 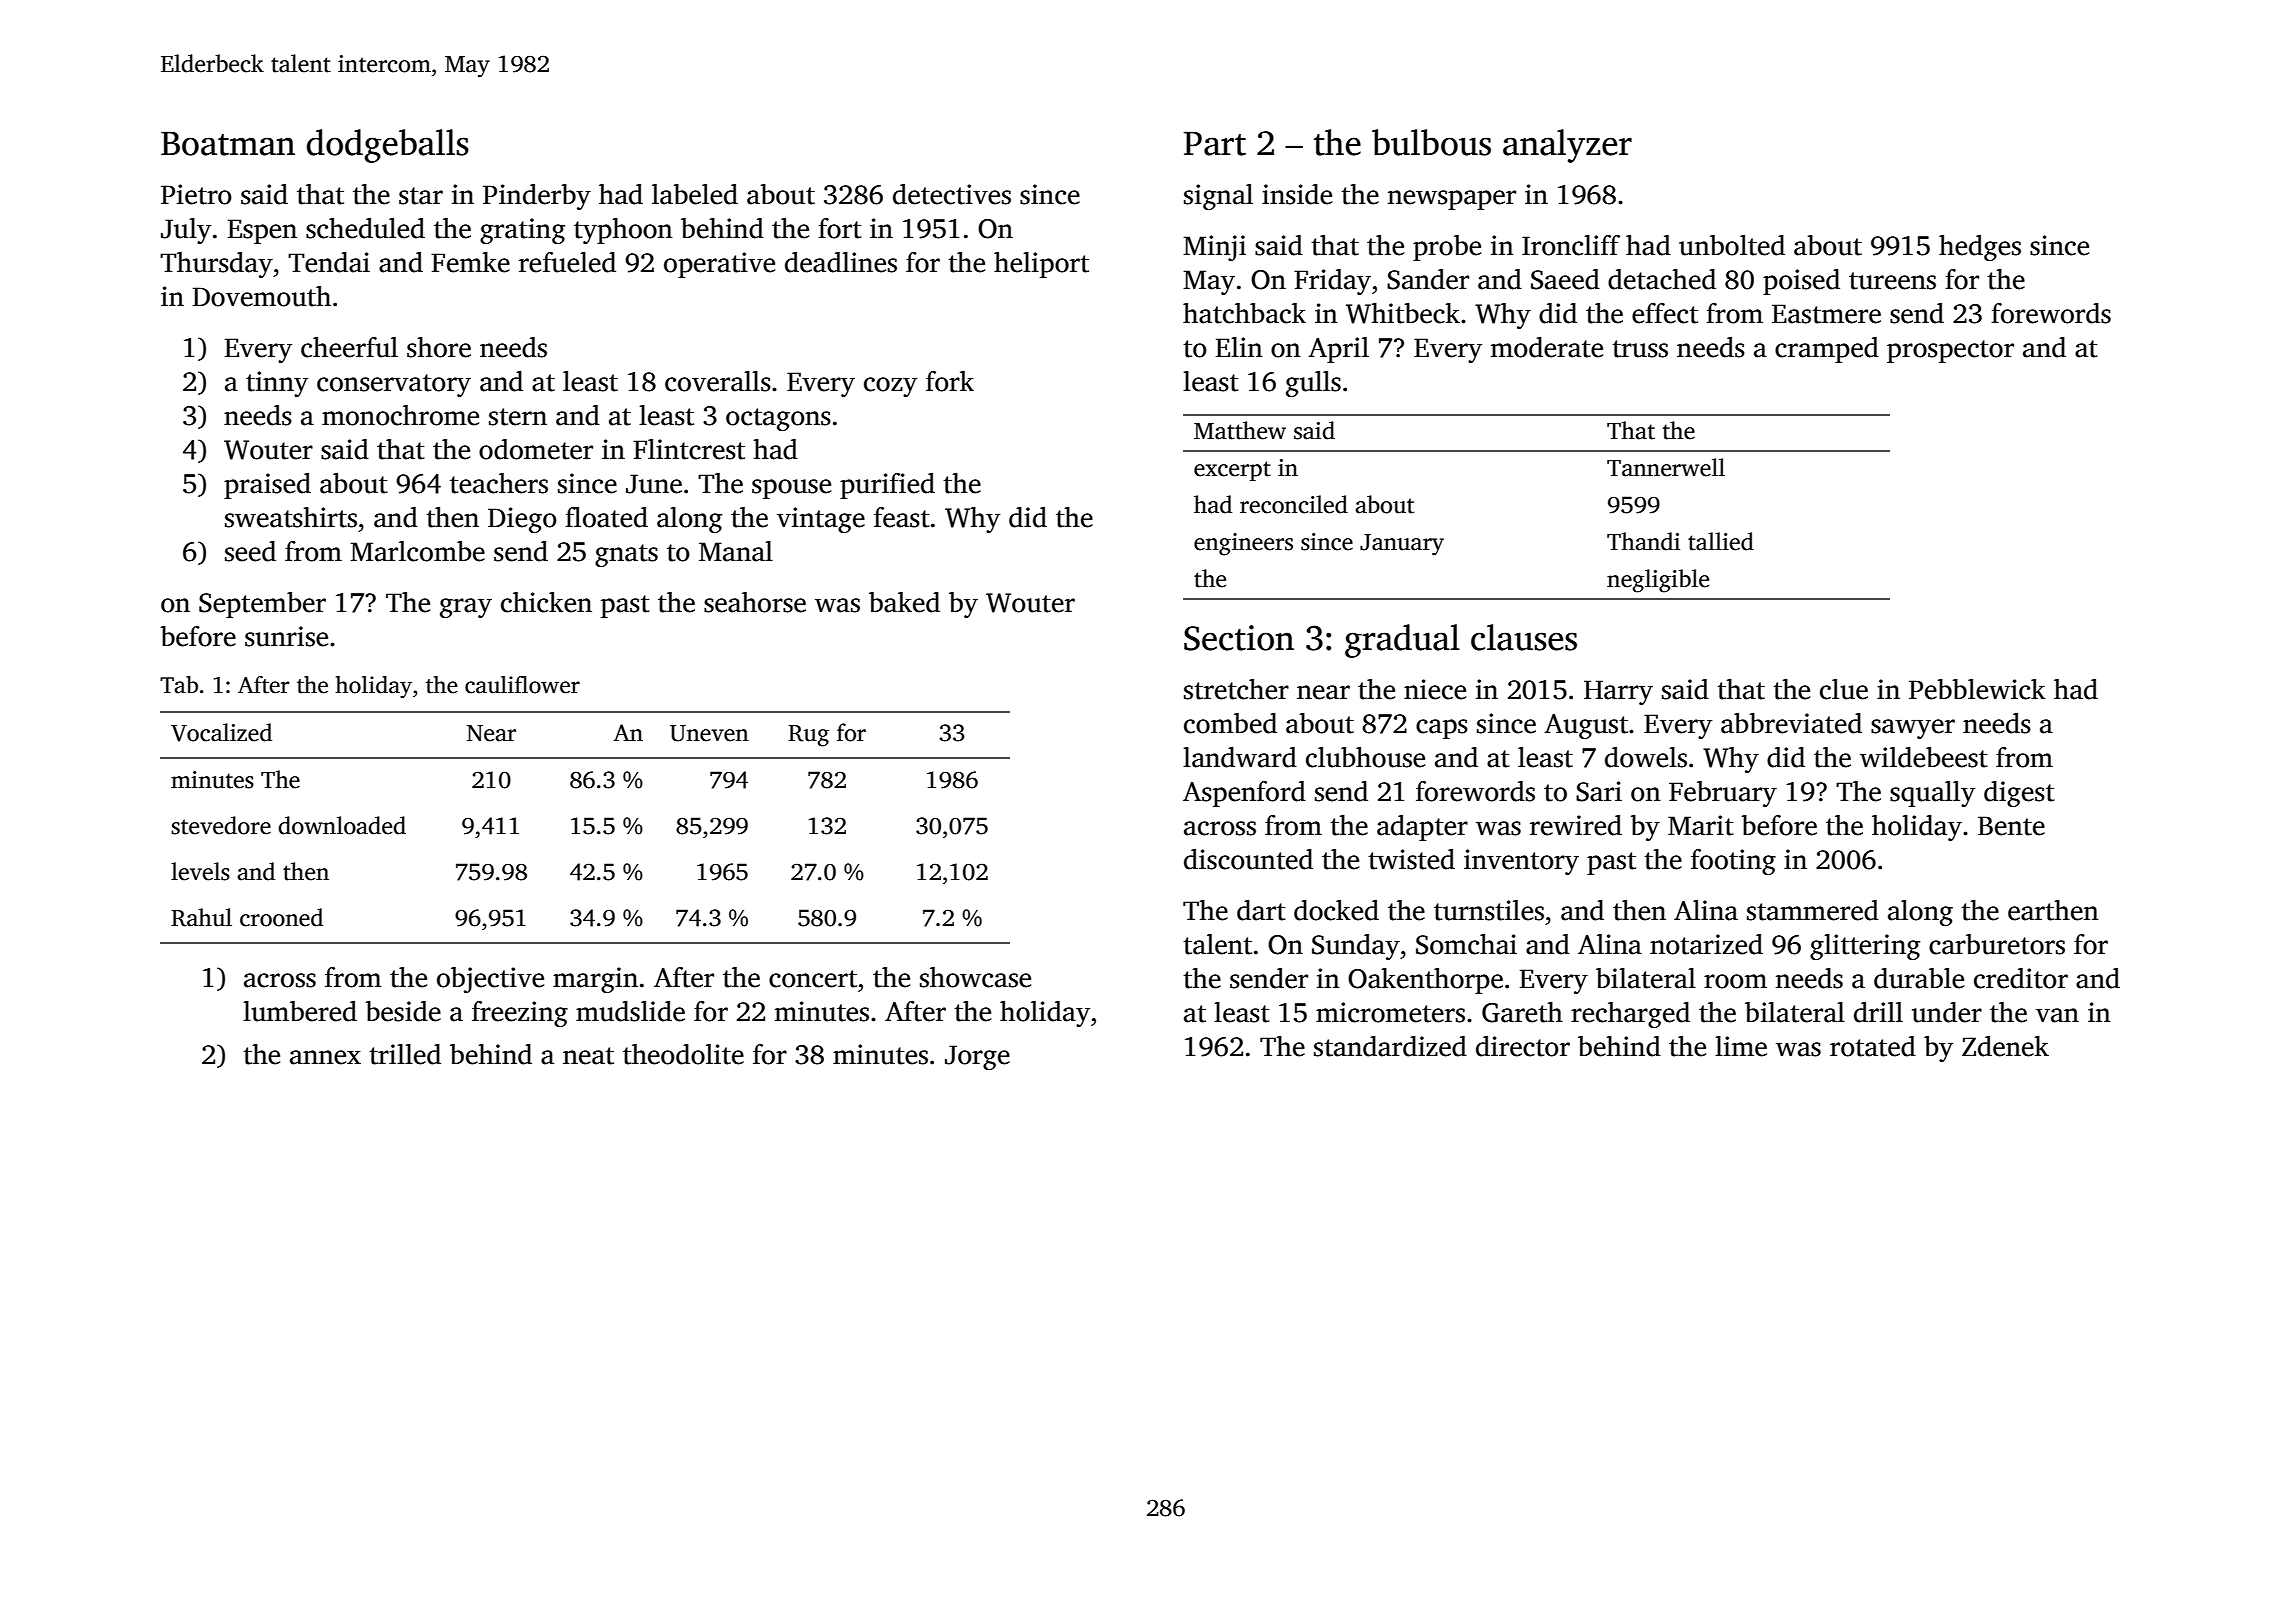 What do you see at coordinates (201, 917) in the screenshot?
I see `Rahul` at bounding box center [201, 917].
